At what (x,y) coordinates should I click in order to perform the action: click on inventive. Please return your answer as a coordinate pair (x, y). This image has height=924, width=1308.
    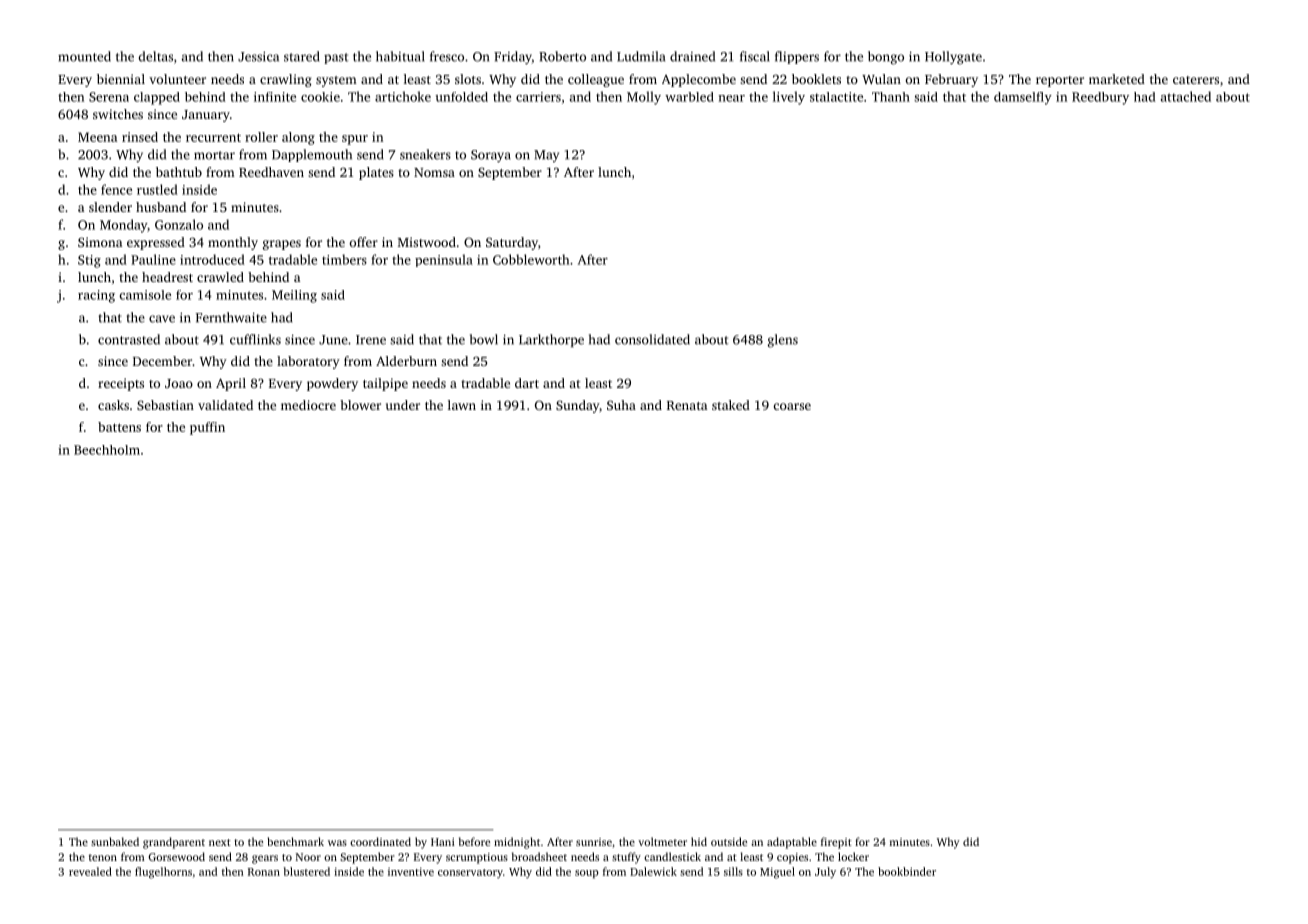
    Looking at the image, I should click on (411, 872).
